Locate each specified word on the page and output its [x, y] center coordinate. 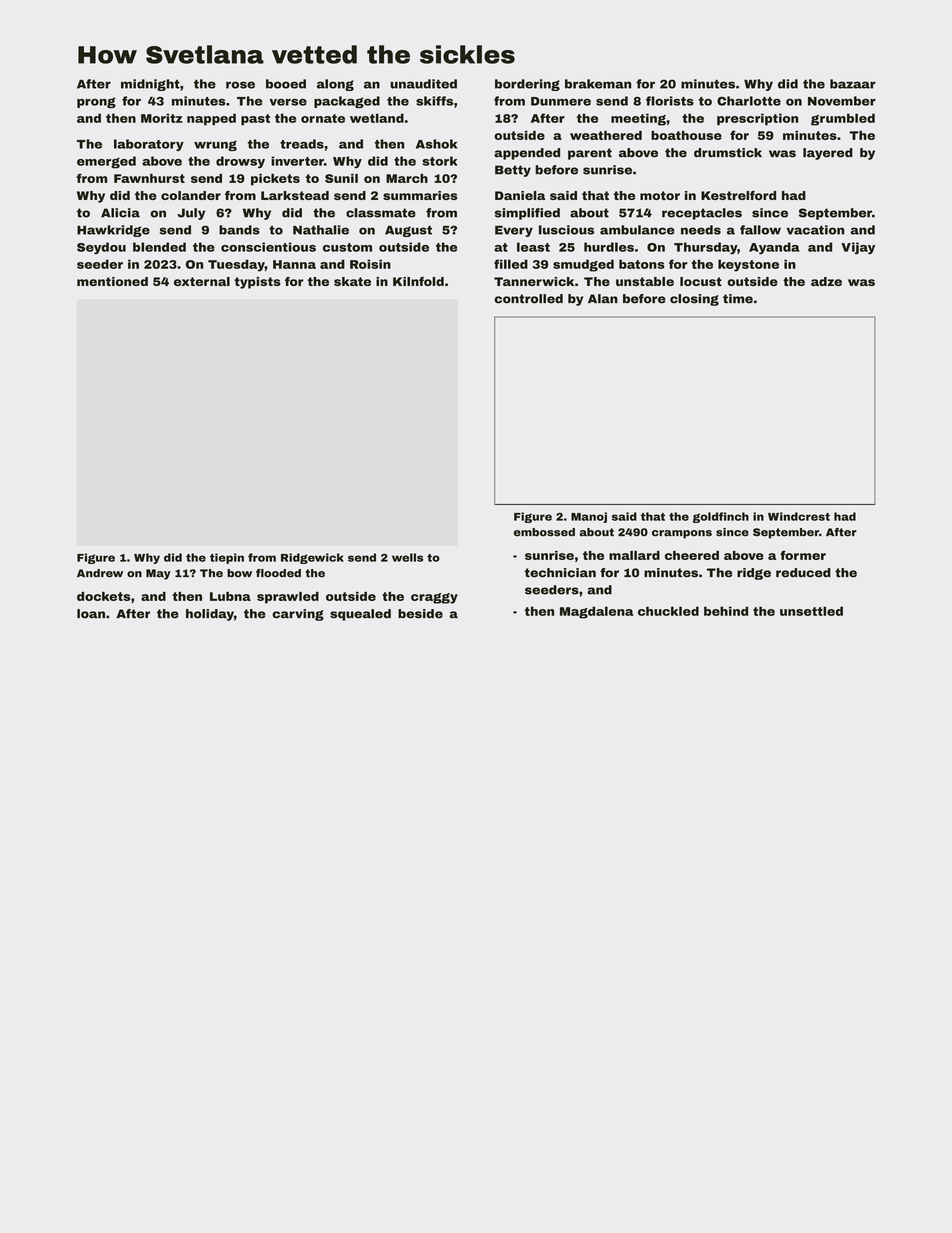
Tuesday [236, 265]
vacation [815, 230]
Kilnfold [418, 281]
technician [560, 573]
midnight [150, 85]
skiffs [434, 101]
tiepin [227, 558]
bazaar [853, 84]
